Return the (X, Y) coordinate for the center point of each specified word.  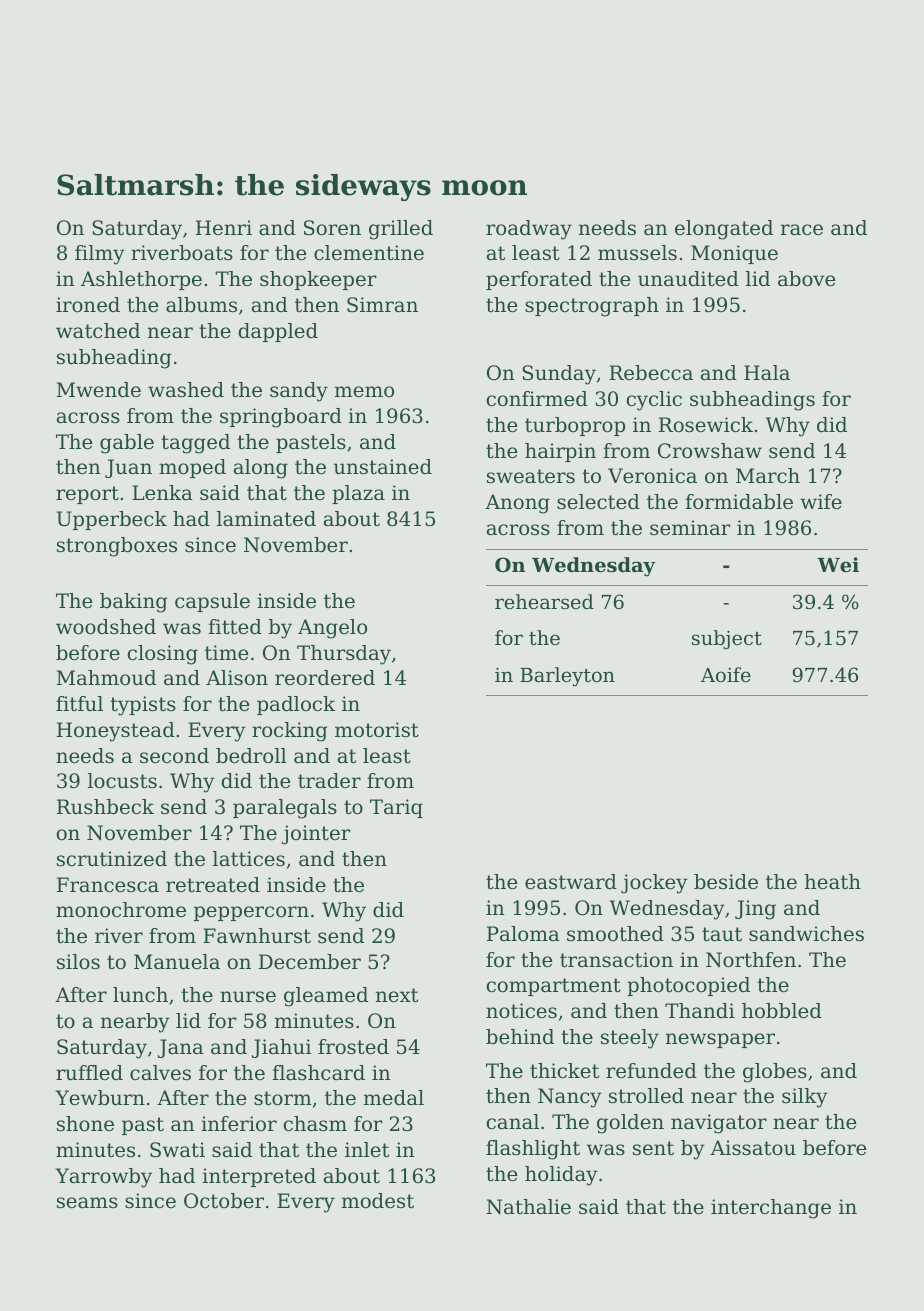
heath (832, 882)
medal (394, 1098)
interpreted (259, 1177)
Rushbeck (105, 807)
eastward (571, 882)
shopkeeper (318, 280)
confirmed (537, 399)
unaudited (688, 279)
